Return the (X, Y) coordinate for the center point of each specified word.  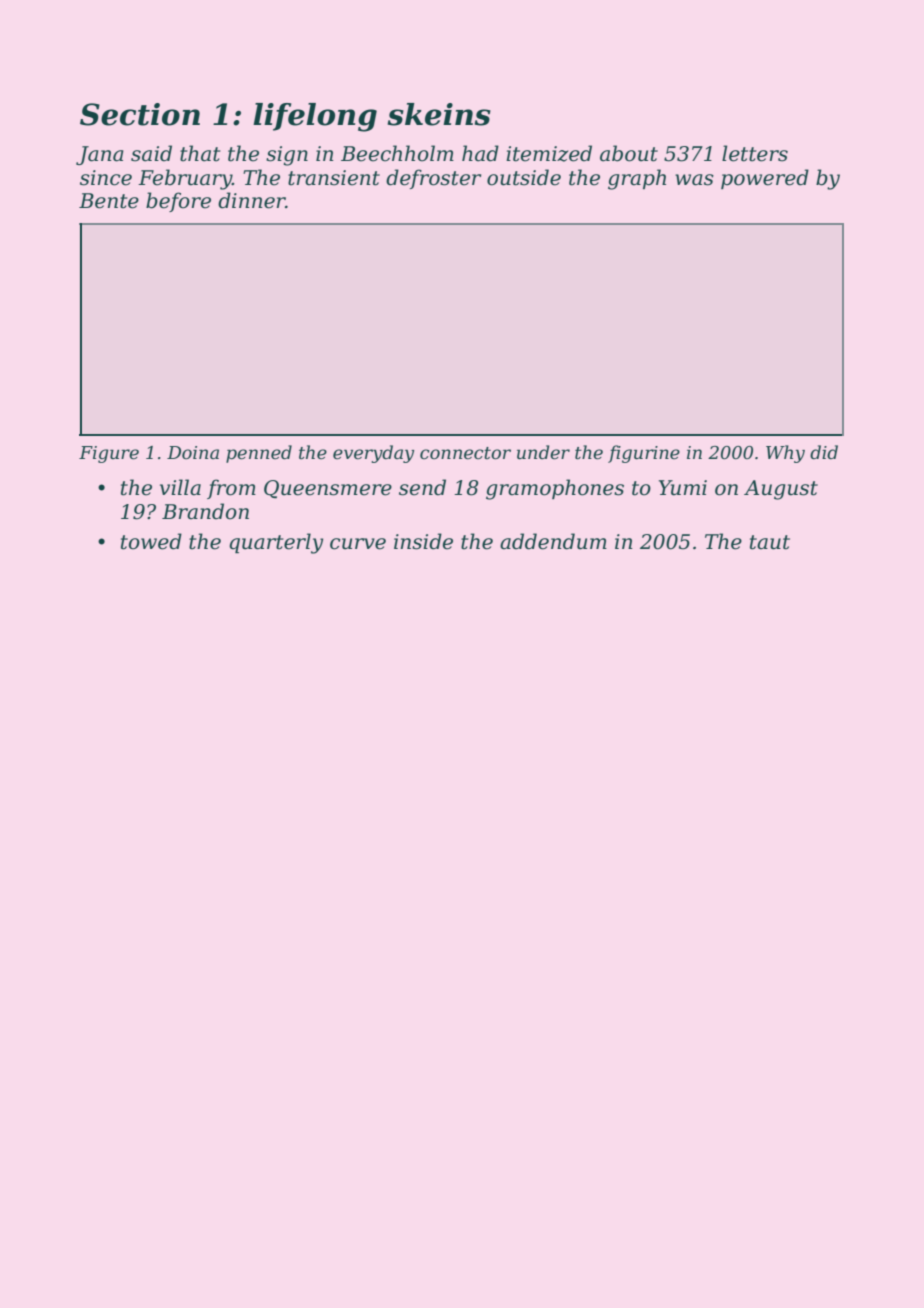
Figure (109, 454)
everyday (373, 454)
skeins (439, 114)
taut (770, 542)
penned (259, 454)
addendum (553, 541)
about (629, 153)
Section (140, 114)
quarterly (276, 543)
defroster (433, 179)
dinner (252, 200)
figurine (644, 454)
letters (755, 153)
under (543, 452)
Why (785, 454)
